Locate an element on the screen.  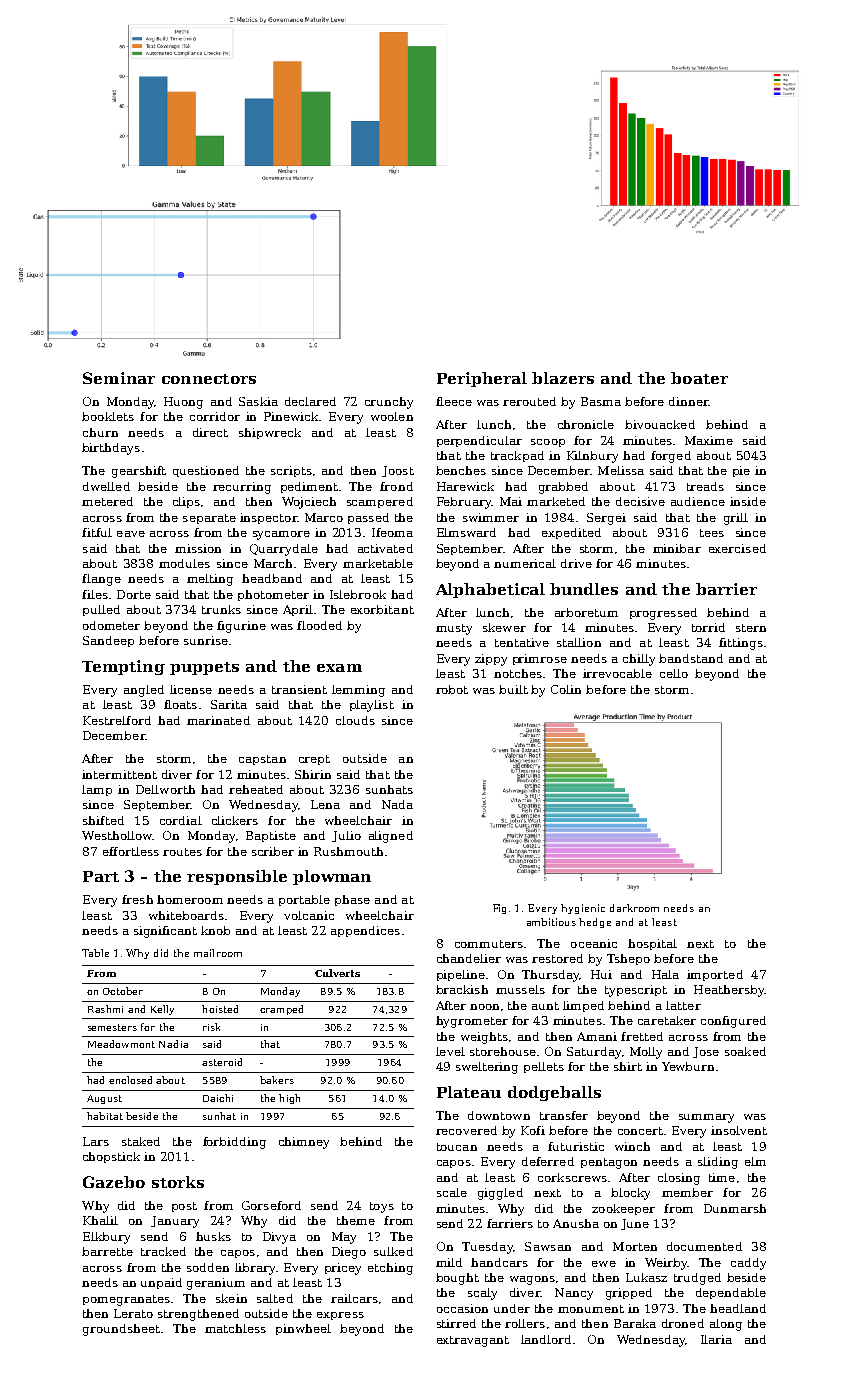
recurring is located at coordinates (242, 488).
